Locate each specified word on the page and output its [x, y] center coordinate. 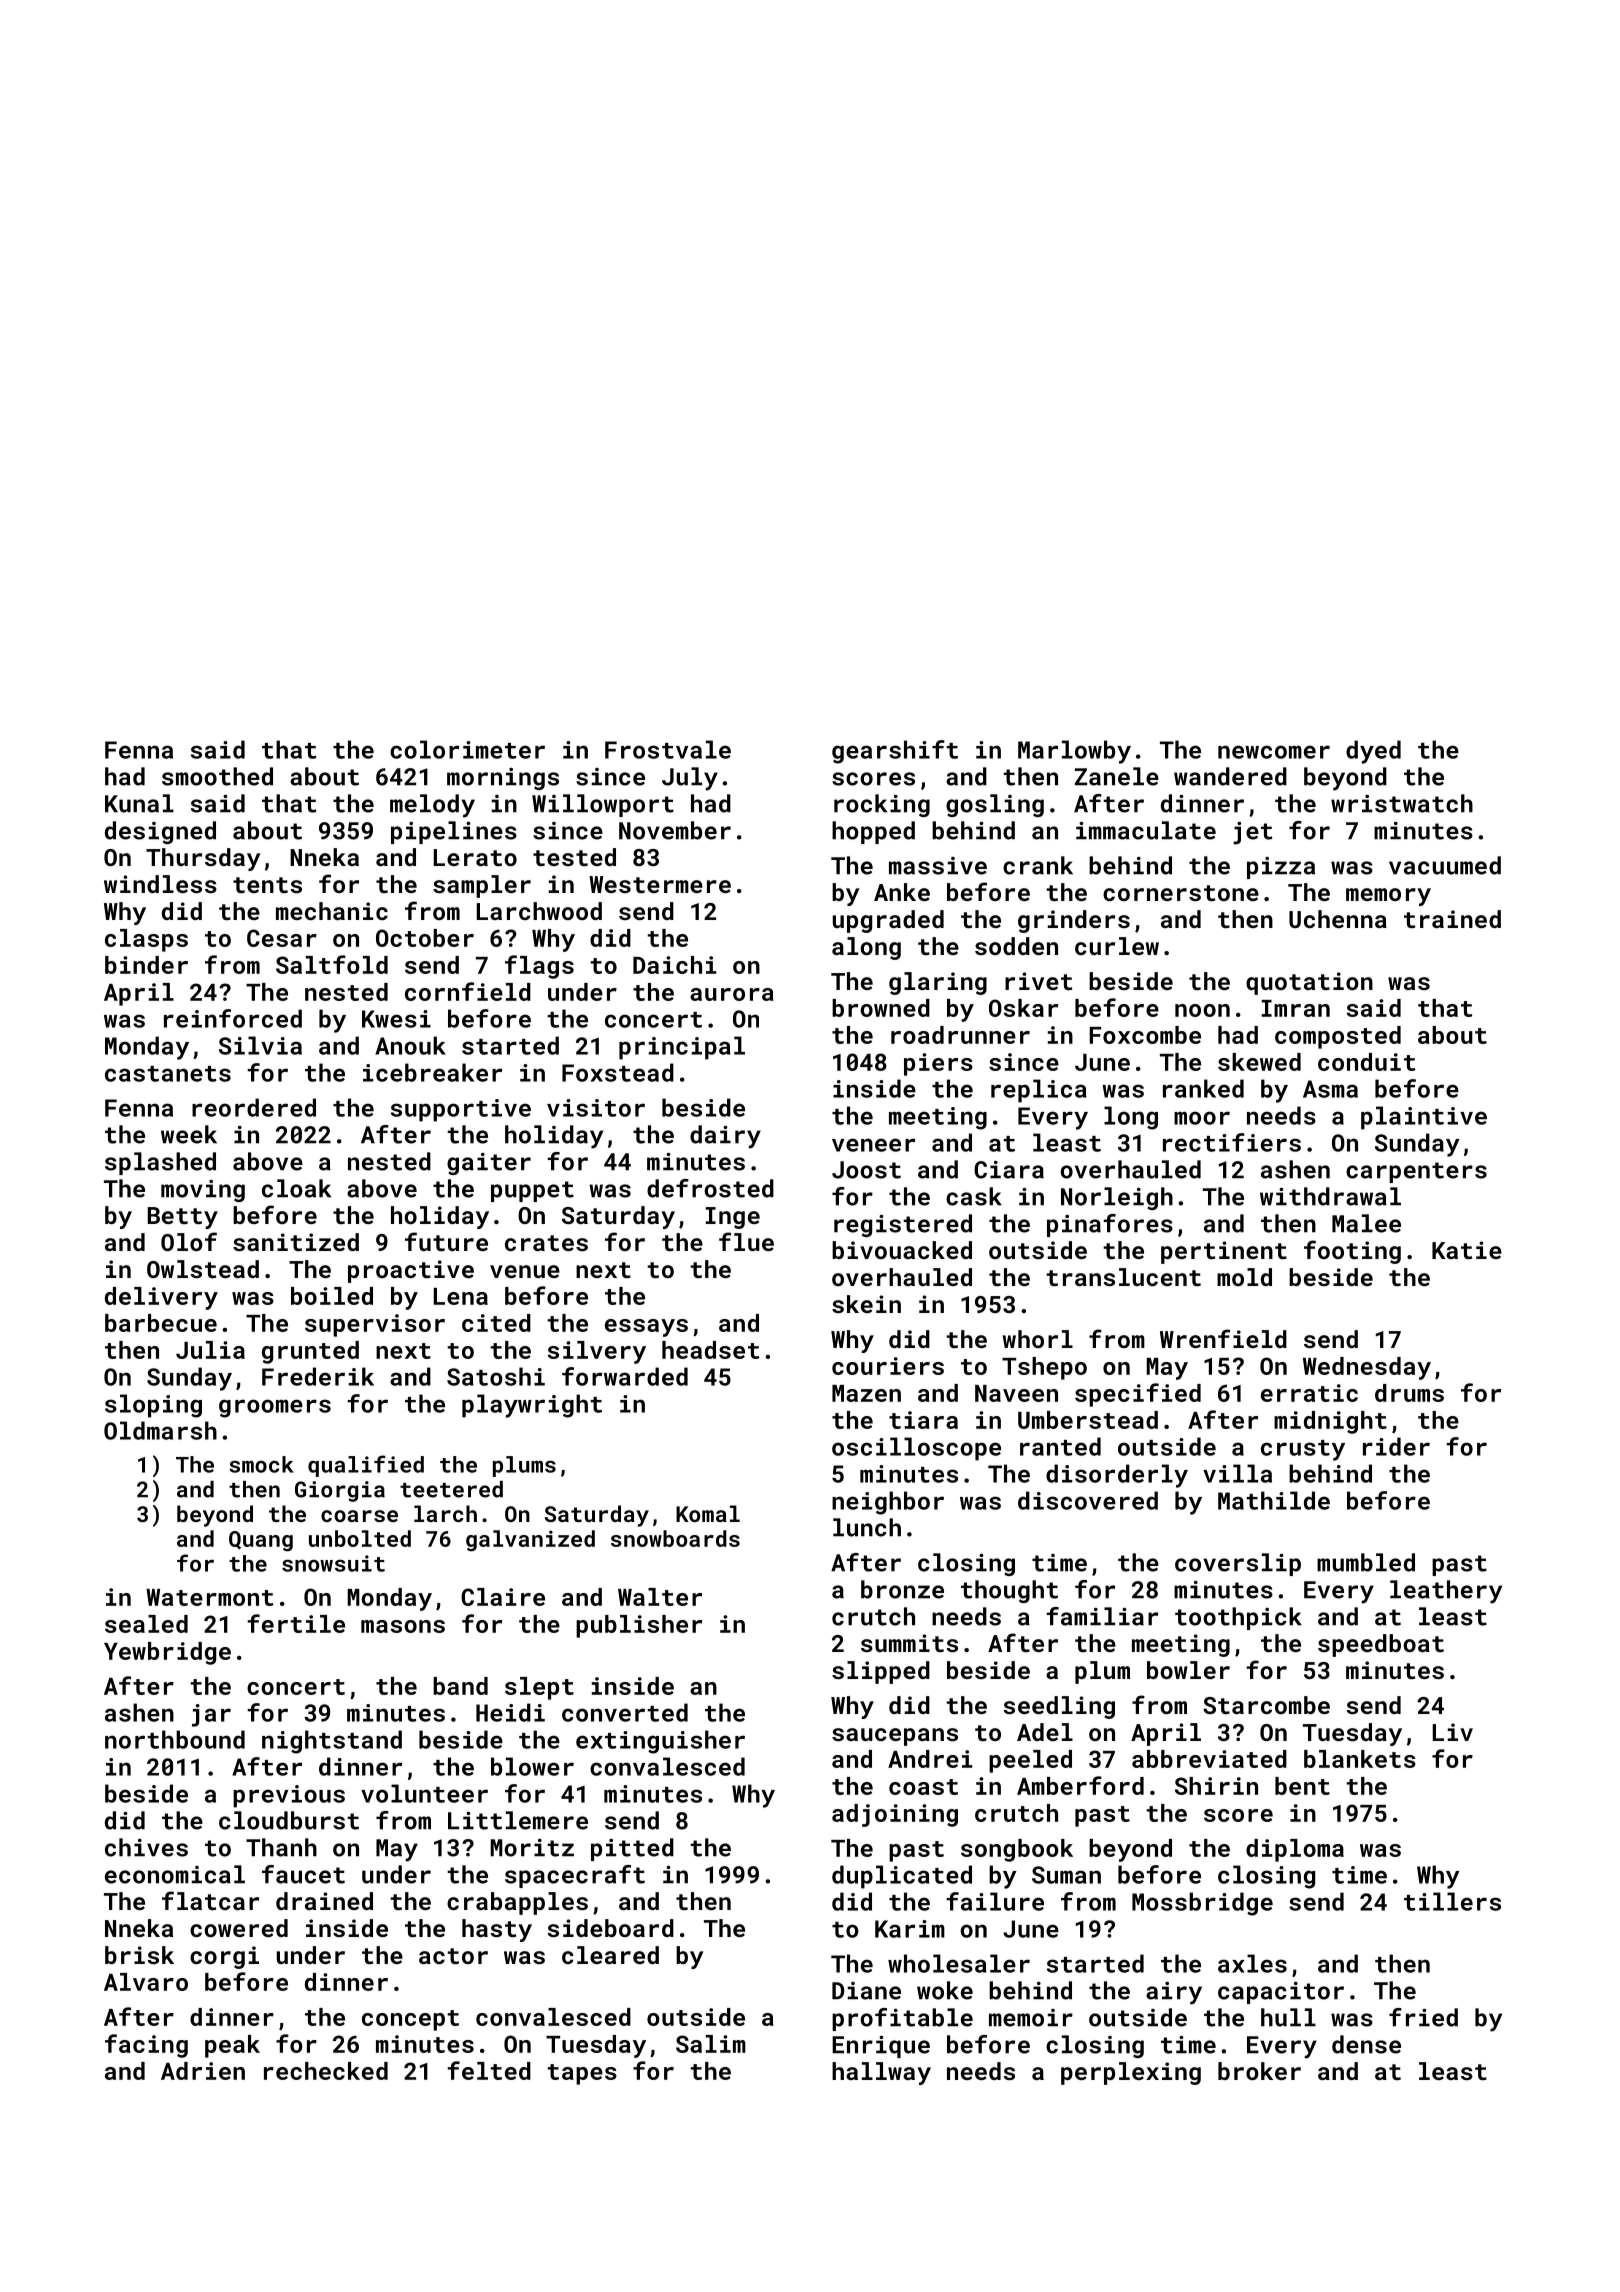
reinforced [233, 1018]
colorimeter [467, 749]
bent [1302, 1786]
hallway [881, 2073]
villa [1237, 1473]
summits [909, 1643]
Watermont [209, 1597]
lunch [867, 1527]
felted [489, 2070]
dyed [1373, 752]
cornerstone [1181, 893]
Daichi [674, 965]
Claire [503, 1597]
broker [1259, 2071]
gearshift [895, 752]
